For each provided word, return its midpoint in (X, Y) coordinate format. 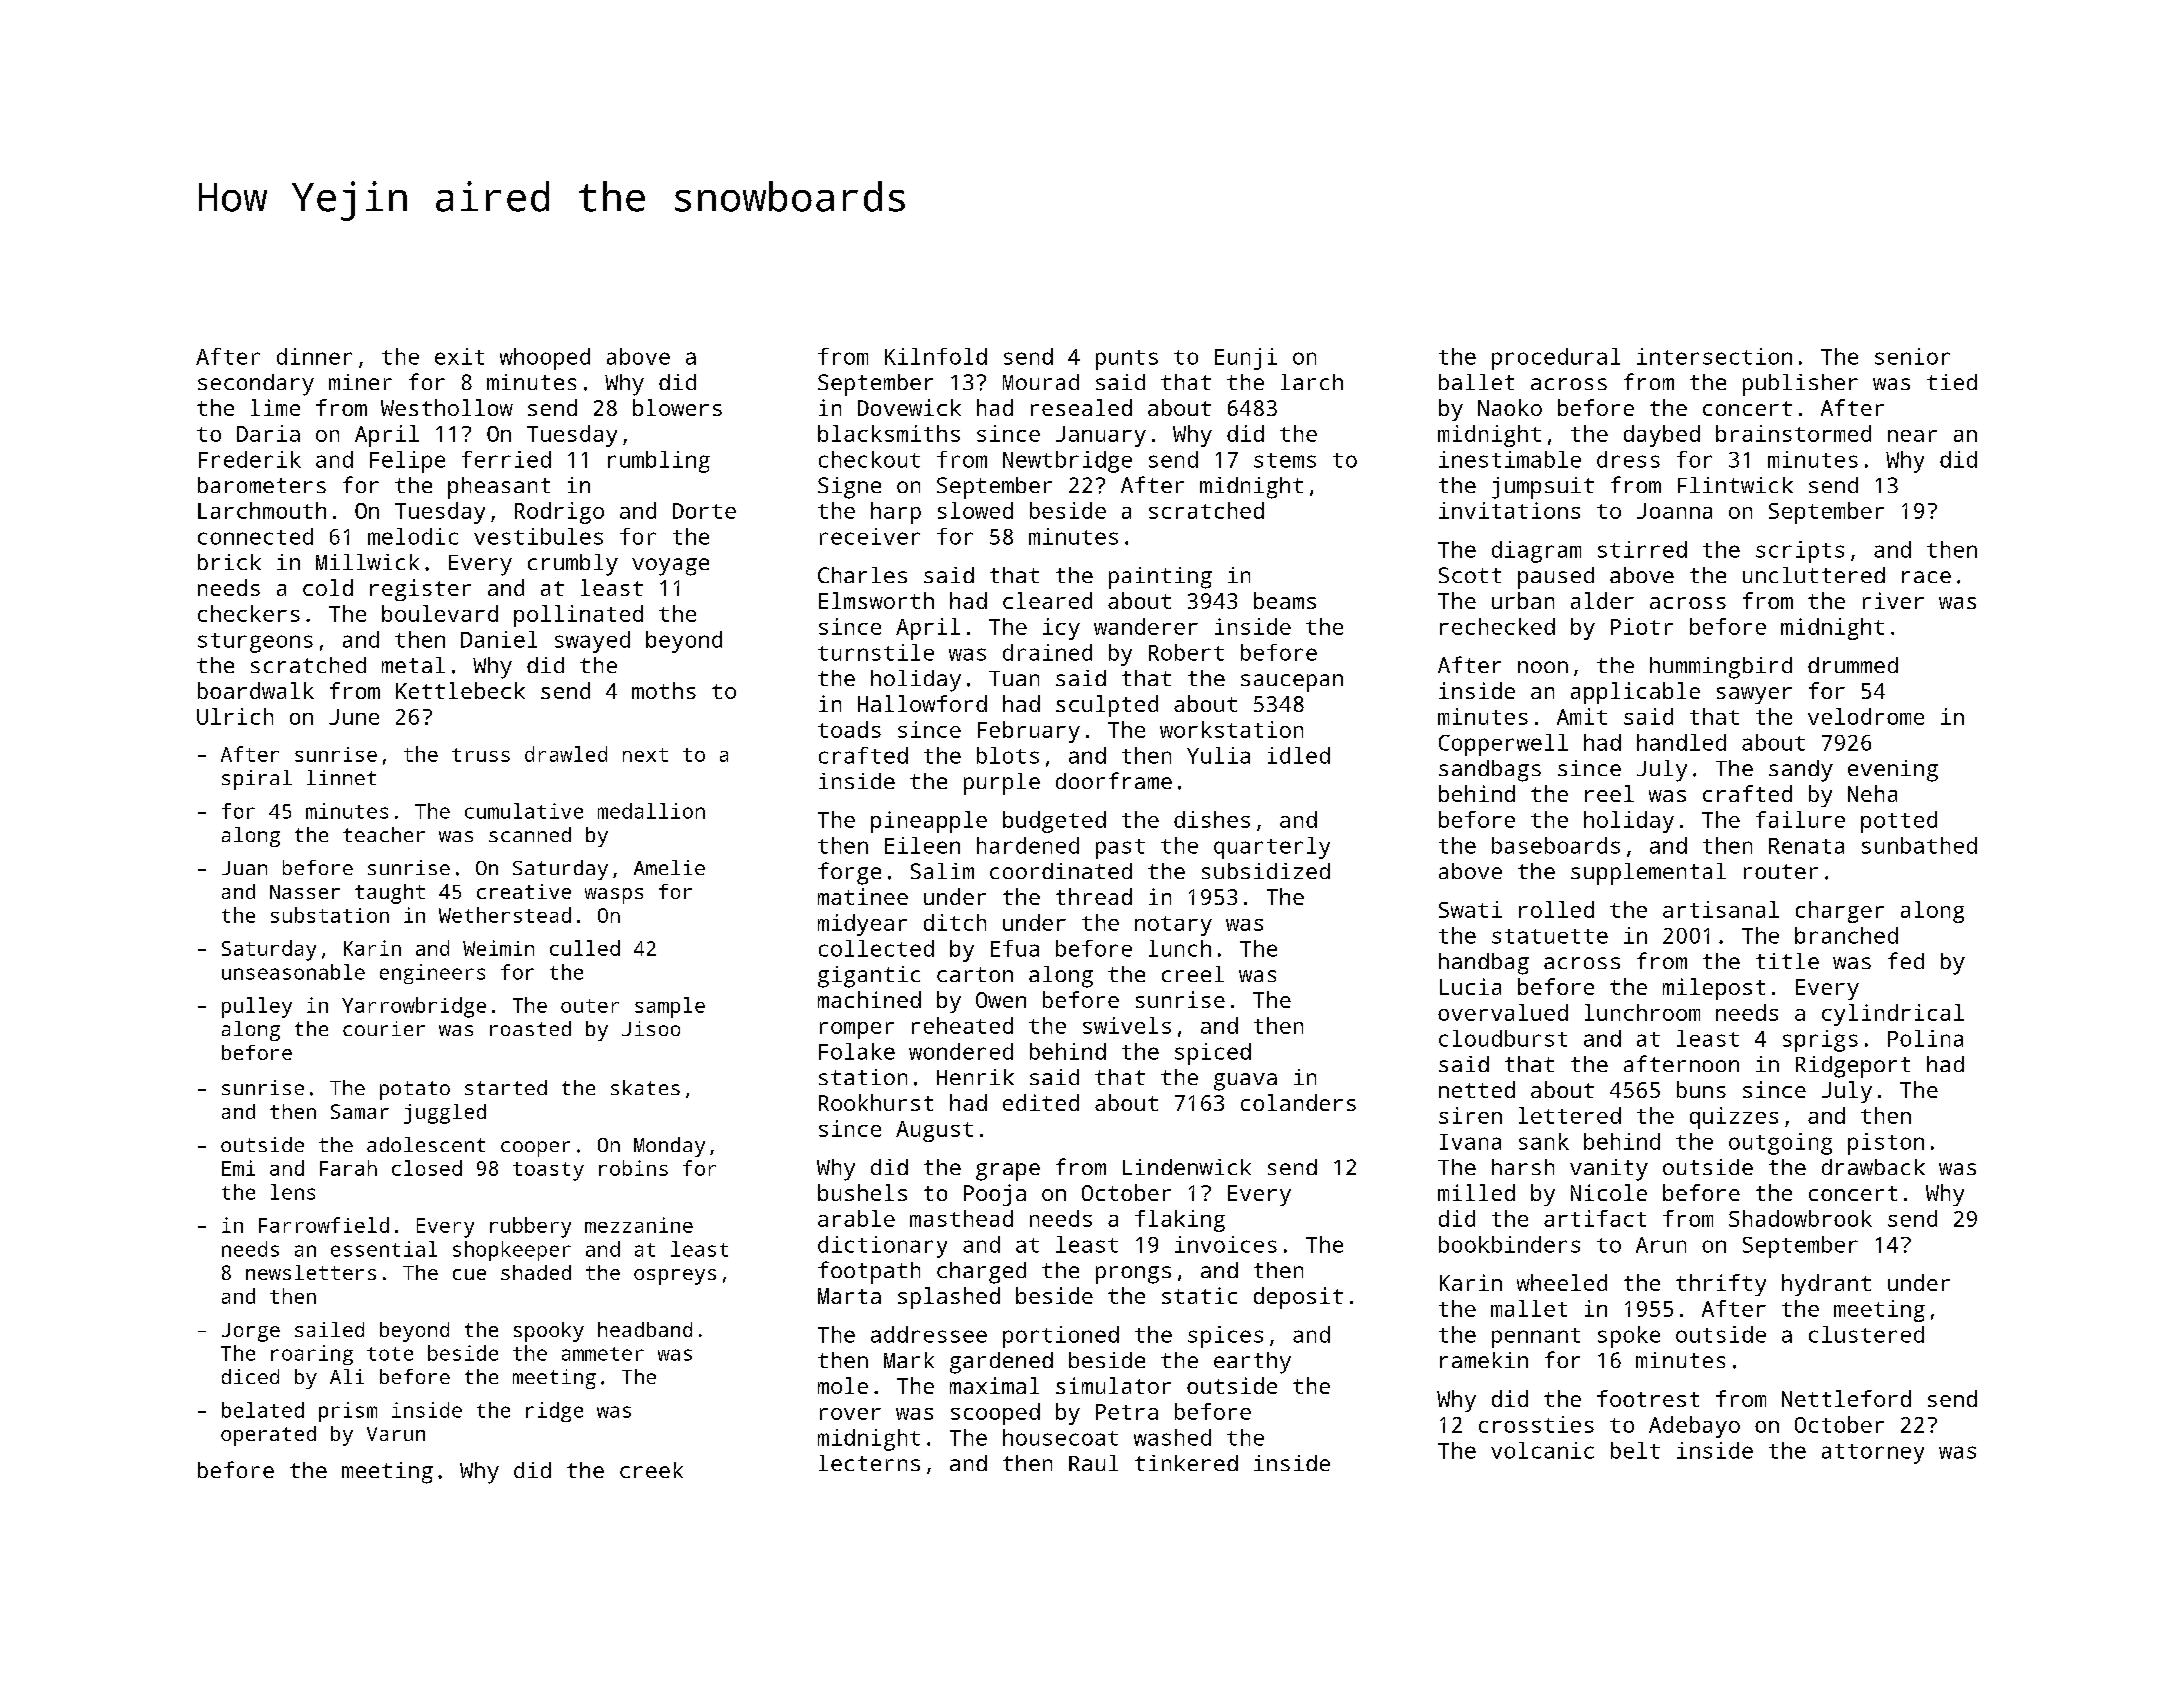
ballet (1476, 382)
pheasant (499, 488)
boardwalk (256, 690)
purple (1002, 784)
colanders (1298, 1102)
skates (645, 1087)
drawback (1873, 1167)
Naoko (1510, 407)
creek (651, 1470)
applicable (1635, 693)
